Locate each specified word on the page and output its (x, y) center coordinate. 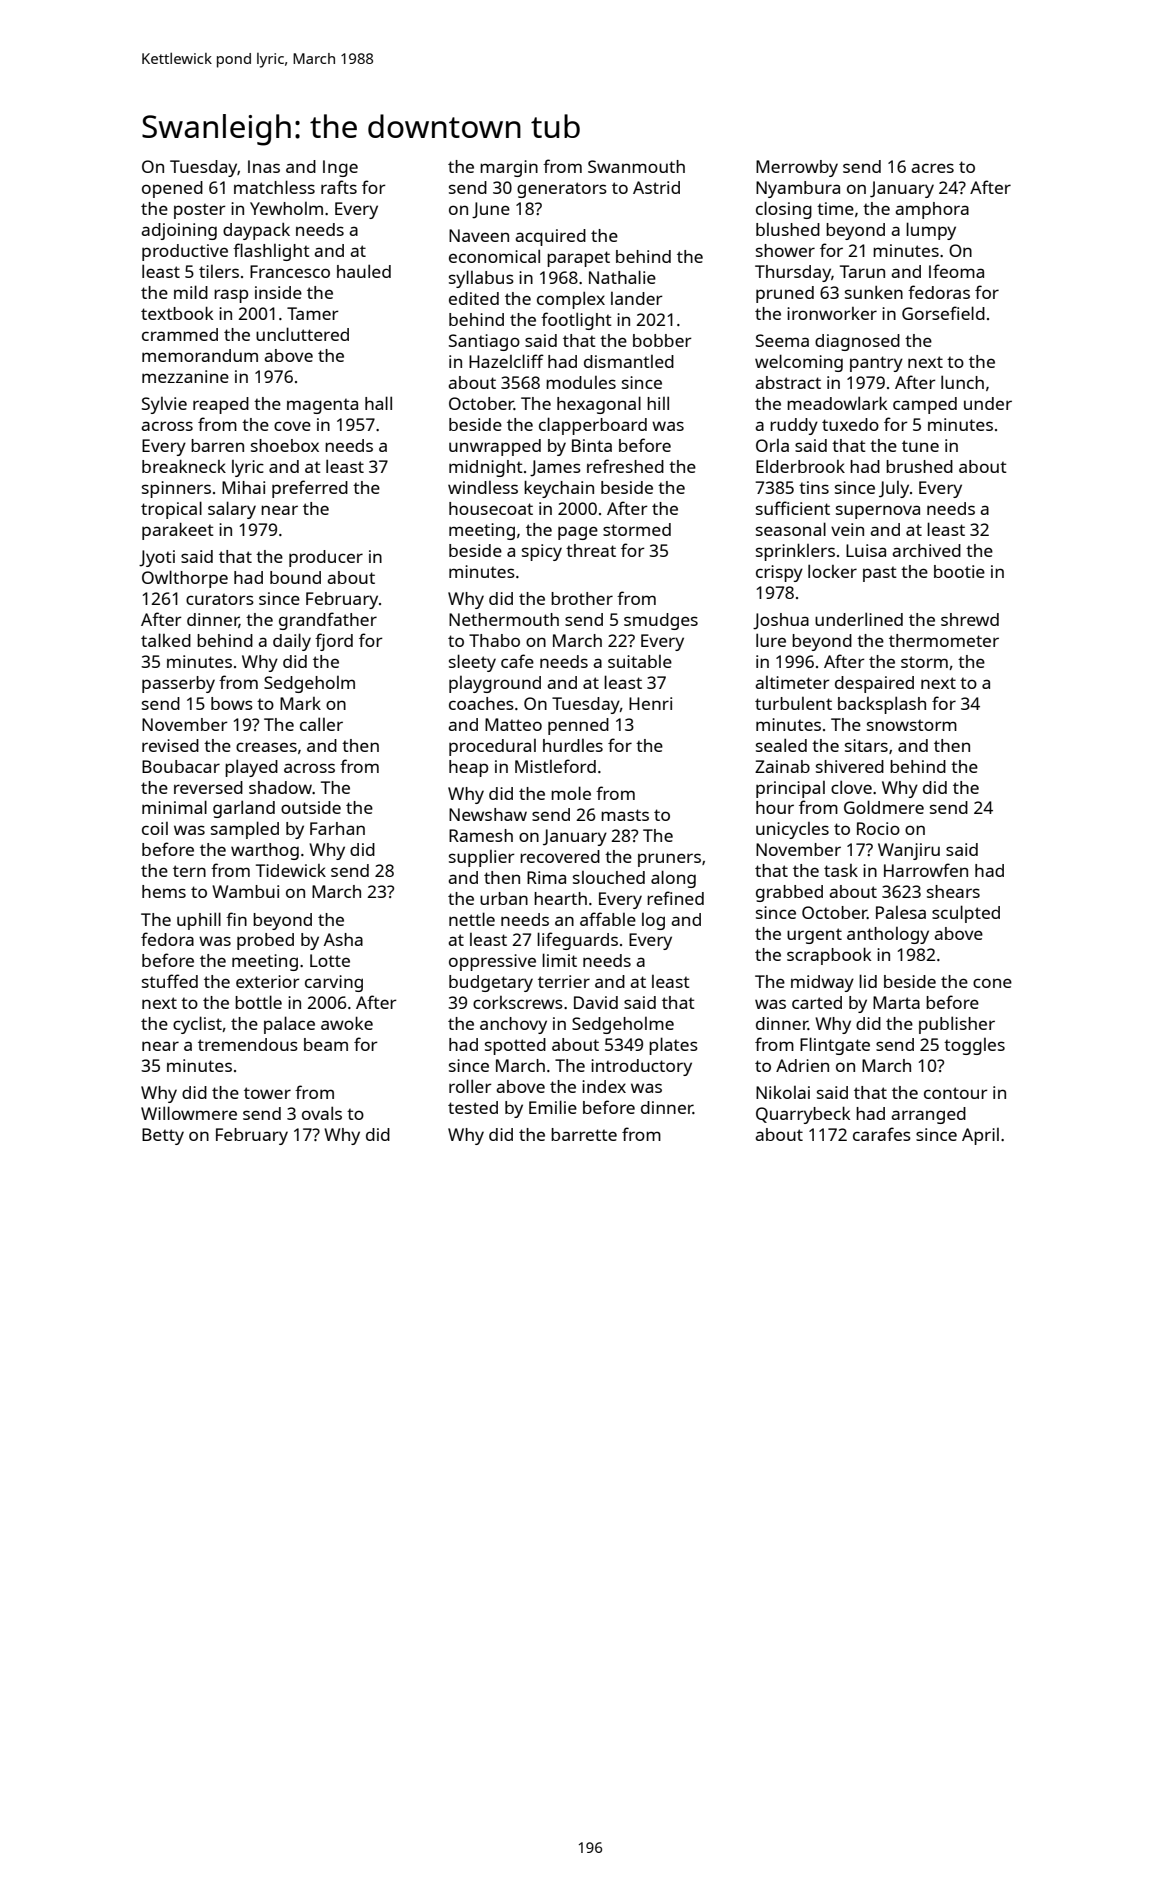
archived (926, 550)
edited (474, 298)
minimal (174, 807)
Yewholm (286, 208)
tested (473, 1107)
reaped (221, 405)
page (578, 533)
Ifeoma (956, 271)
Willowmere (189, 1113)
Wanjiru (909, 851)
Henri (650, 703)
